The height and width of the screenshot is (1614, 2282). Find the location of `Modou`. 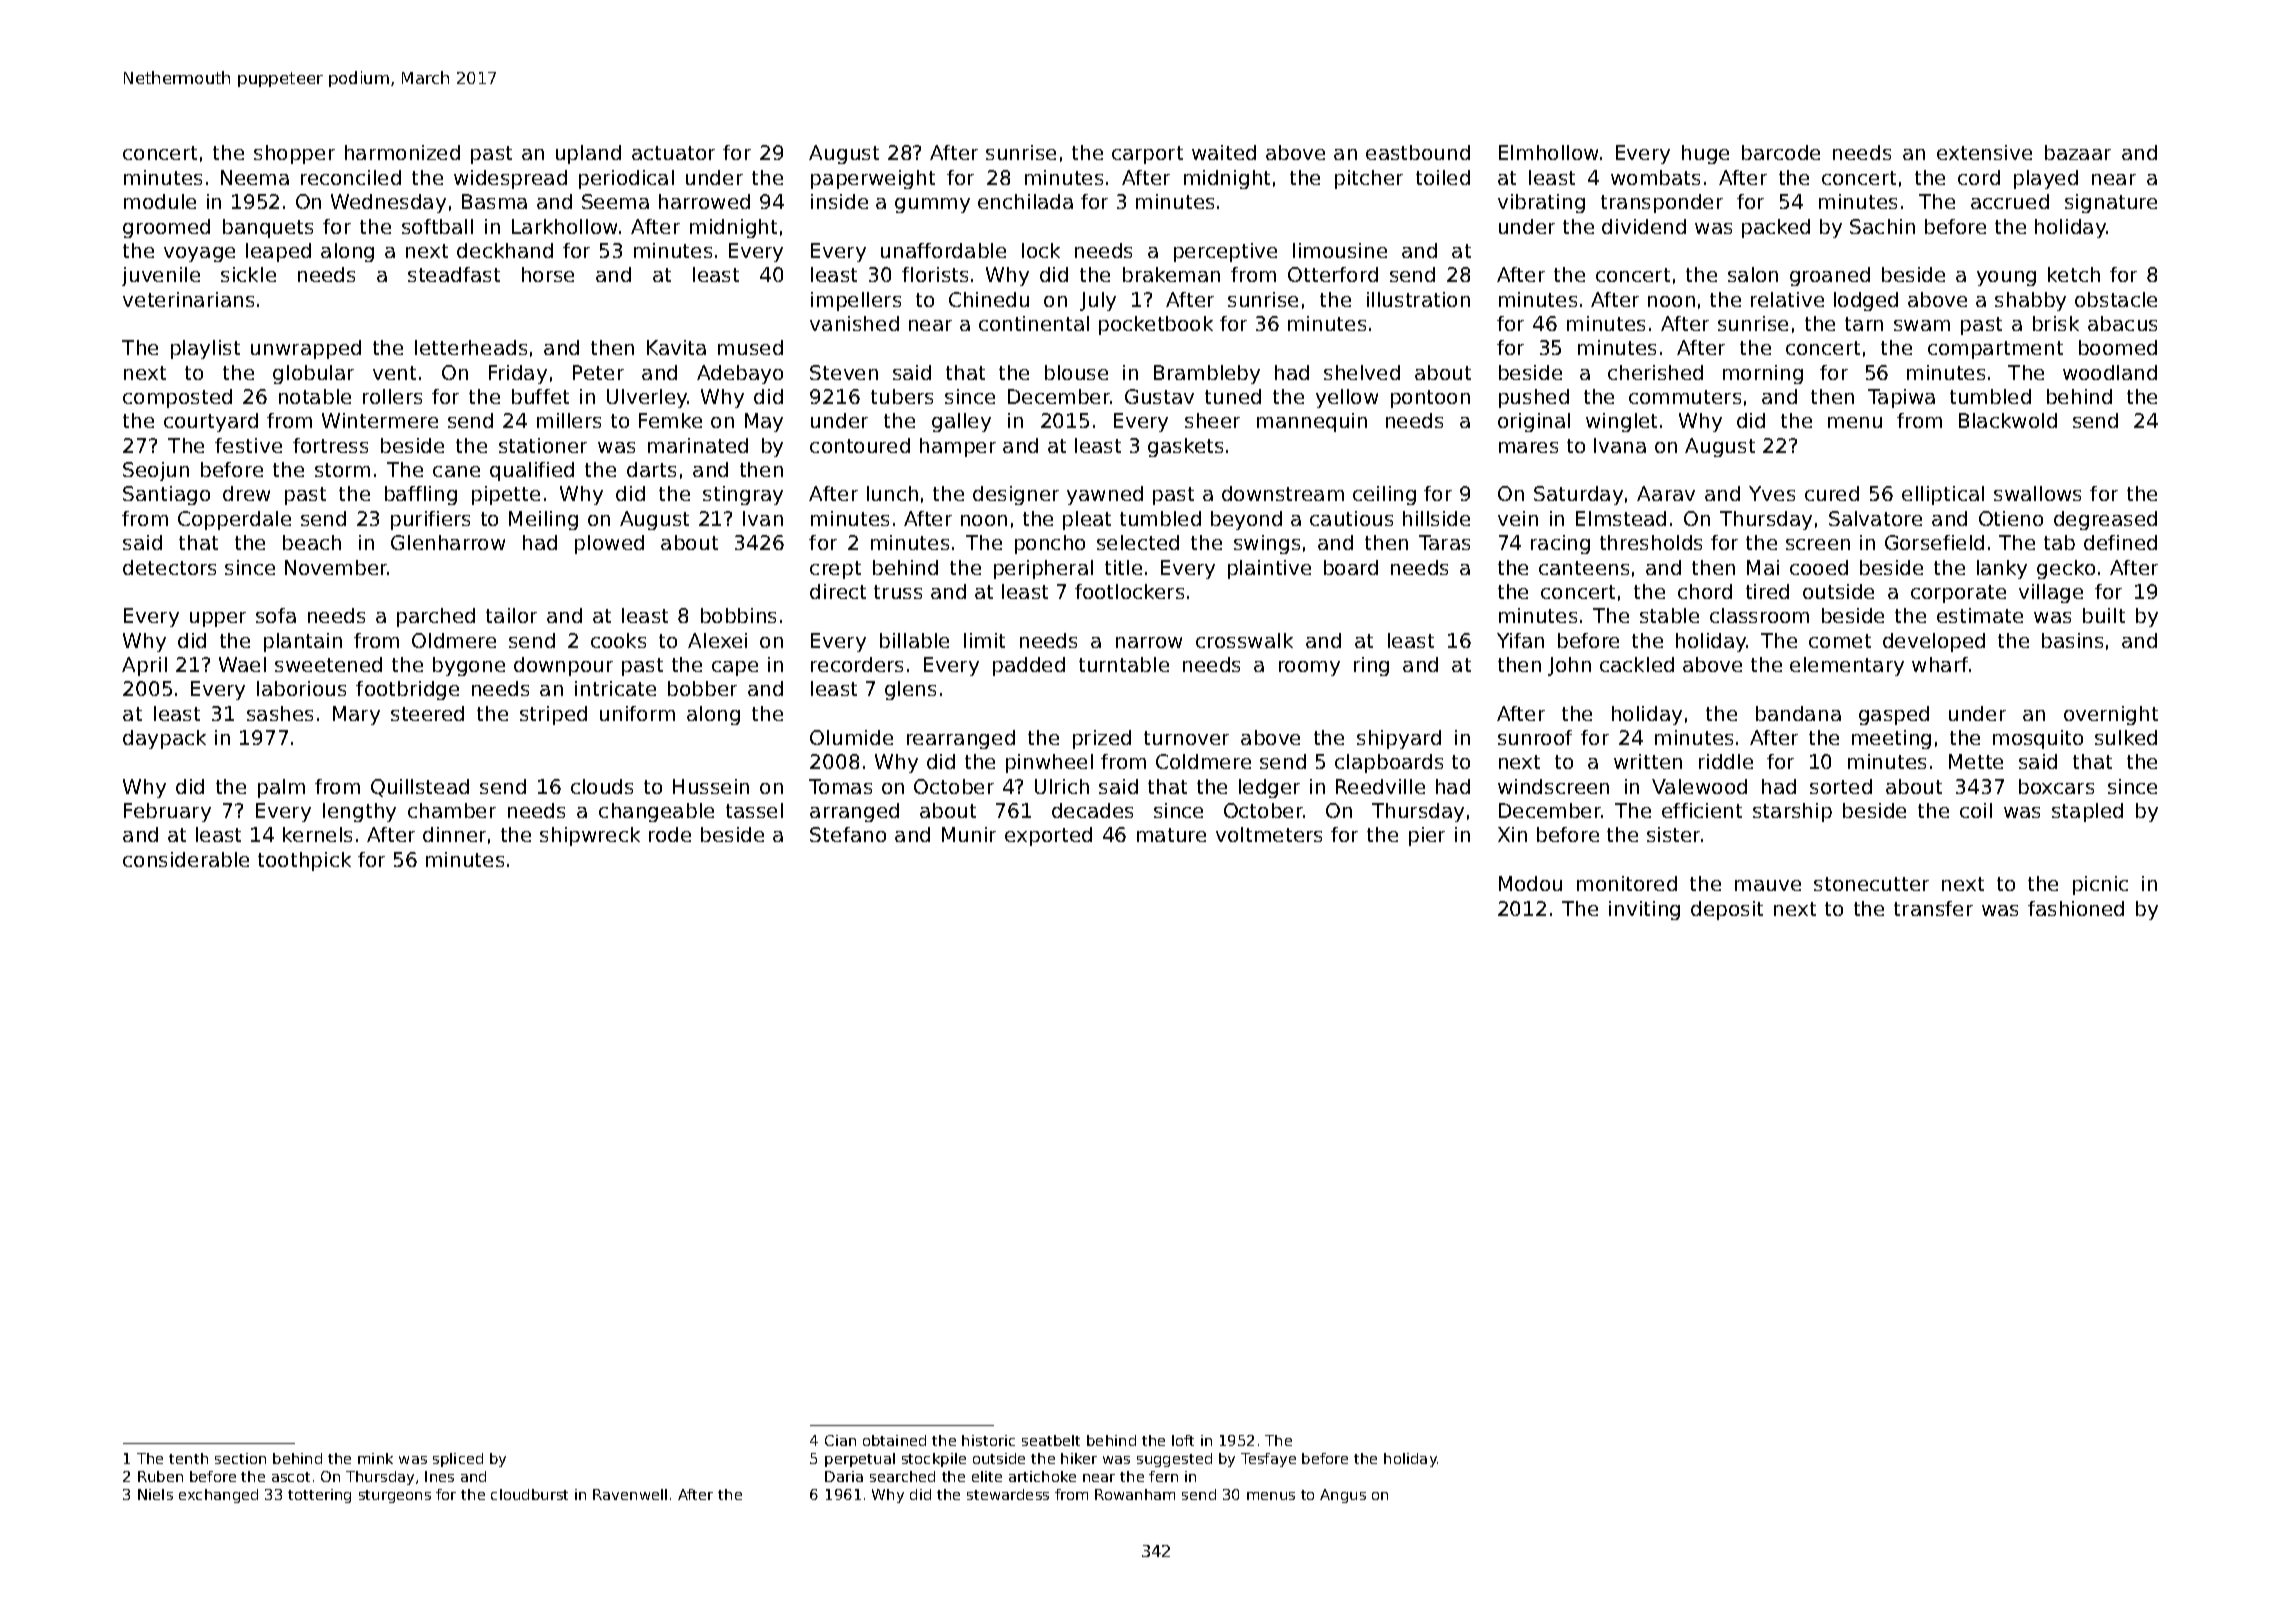

Modou is located at coordinates (1530, 883).
